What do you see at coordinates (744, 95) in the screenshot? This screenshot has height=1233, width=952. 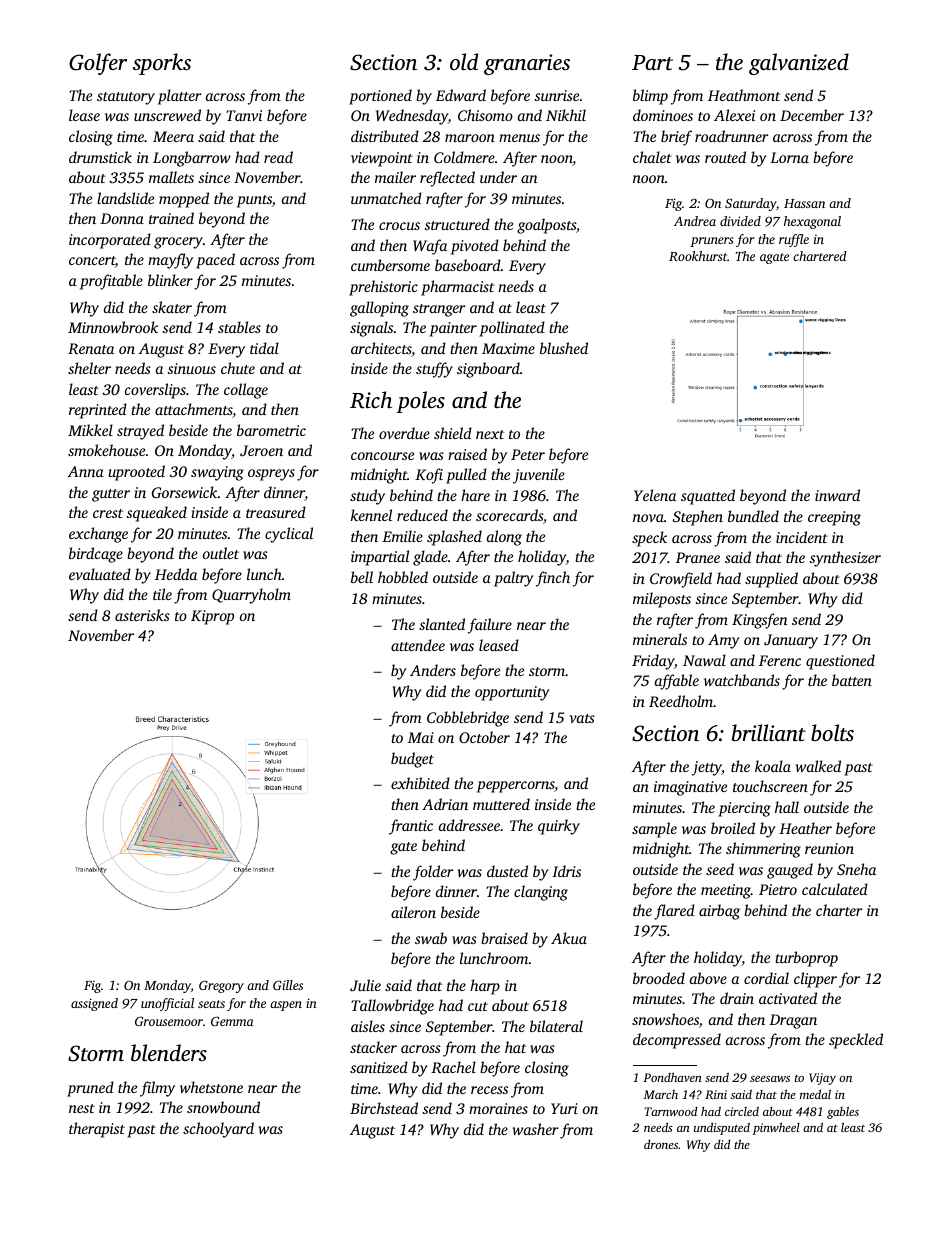 I see `Heathmont` at bounding box center [744, 95].
